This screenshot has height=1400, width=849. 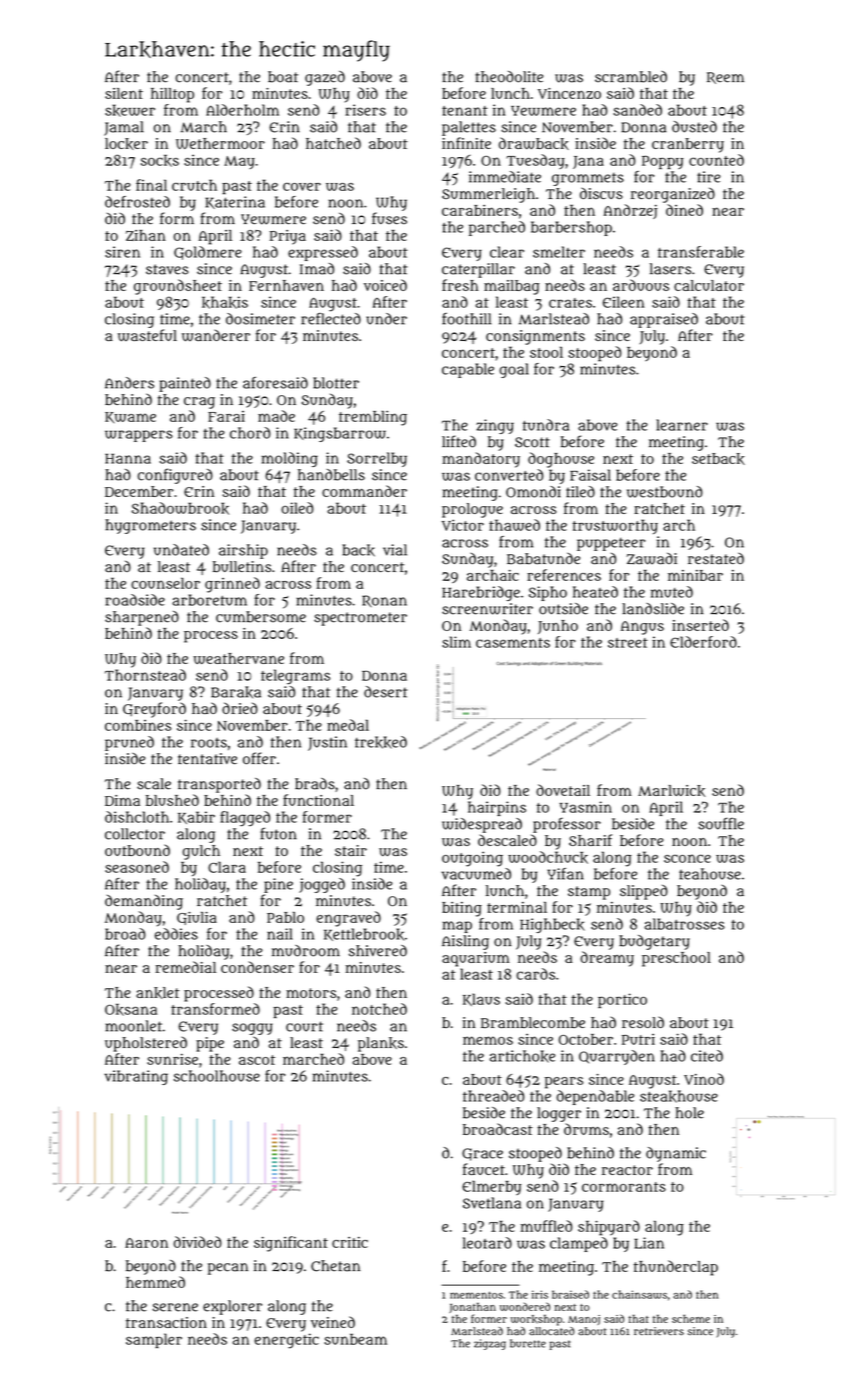 I want to click on gazed, so click(x=325, y=78).
